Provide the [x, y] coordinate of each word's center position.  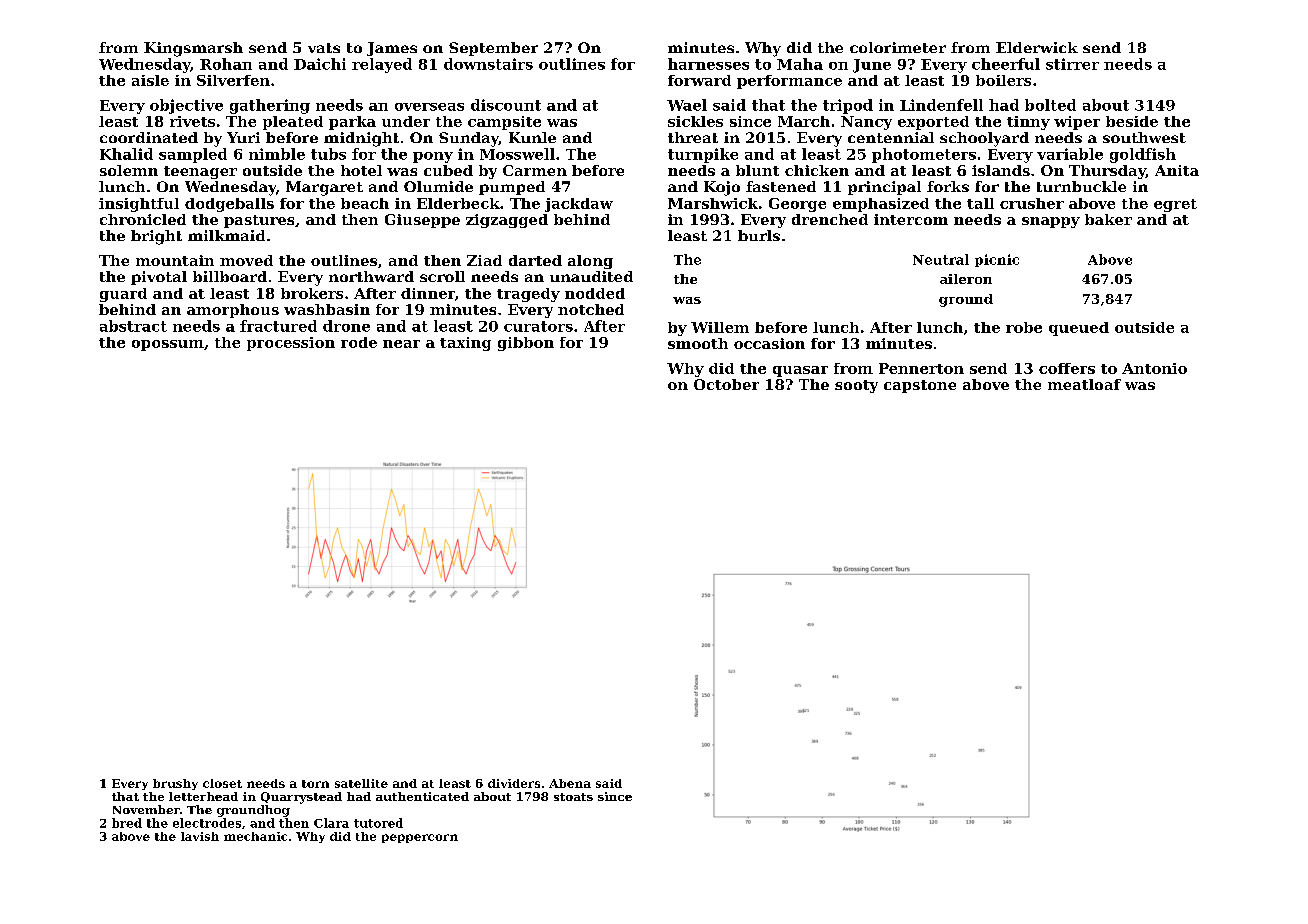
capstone [920, 386]
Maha [800, 64]
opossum [168, 345]
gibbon [526, 344]
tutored [378, 823]
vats [324, 48]
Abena [570, 783]
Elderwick [1037, 47]
